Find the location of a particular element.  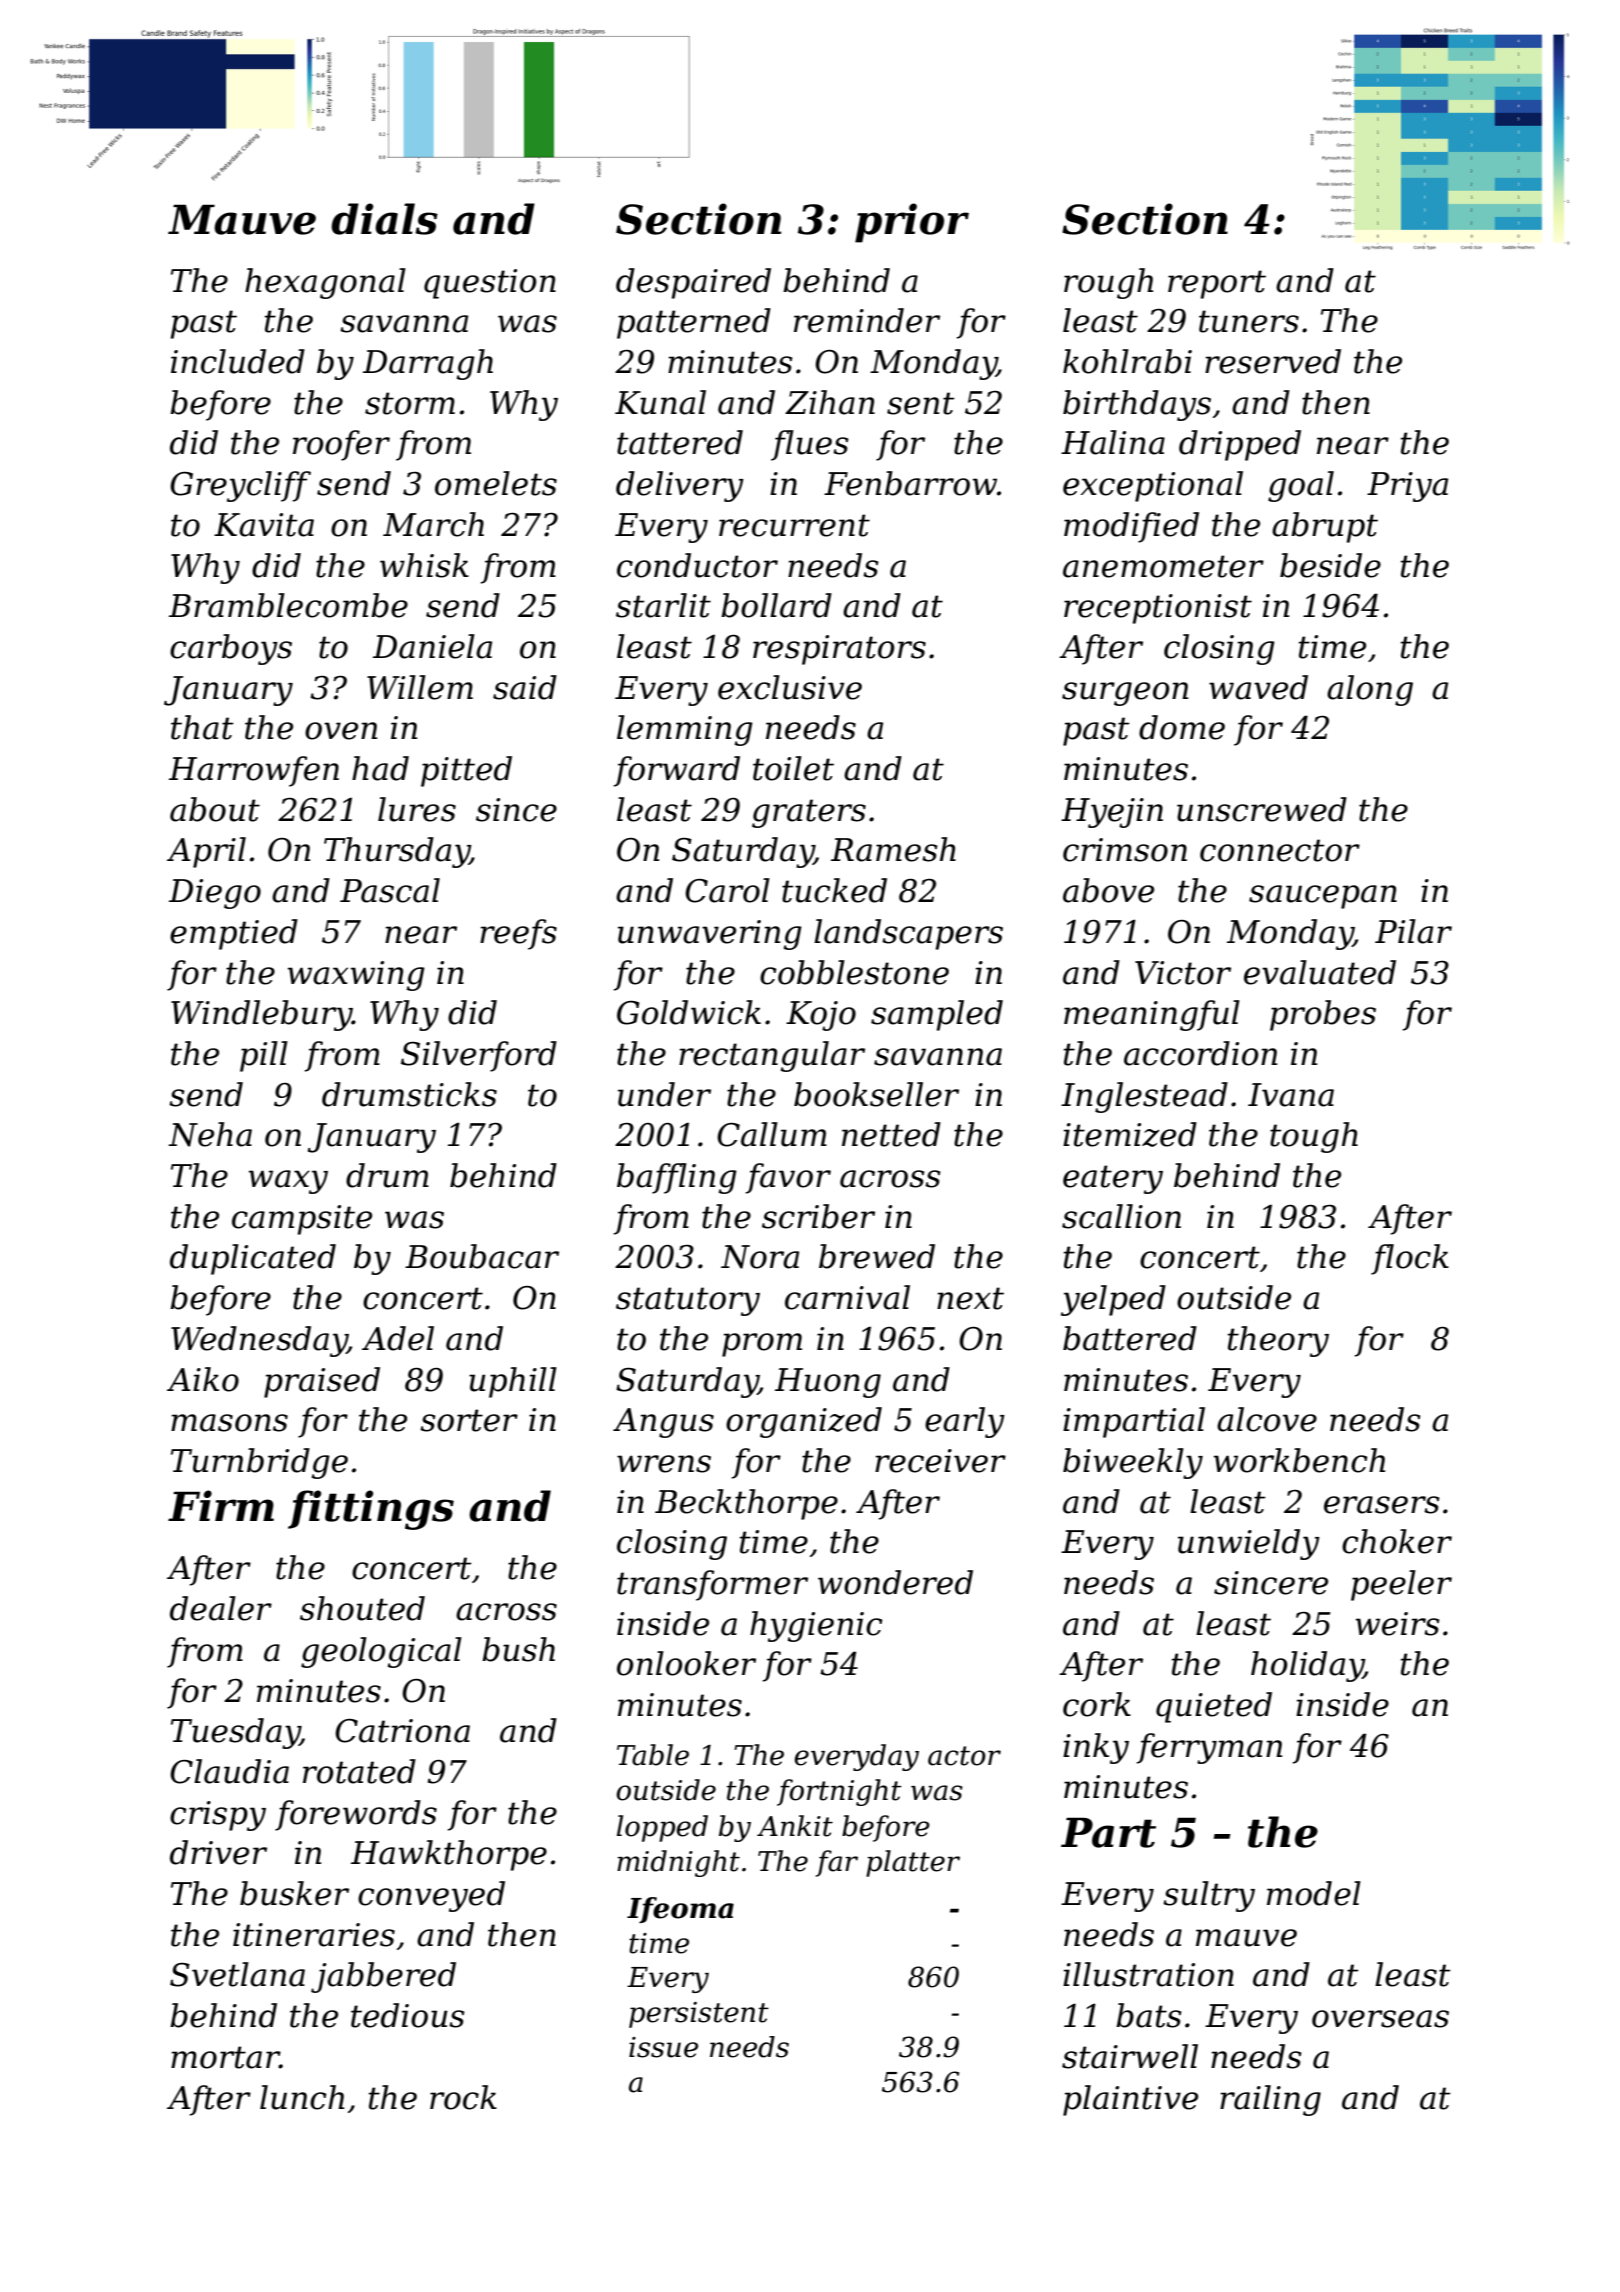

unscrewed is located at coordinates (1262, 809).
